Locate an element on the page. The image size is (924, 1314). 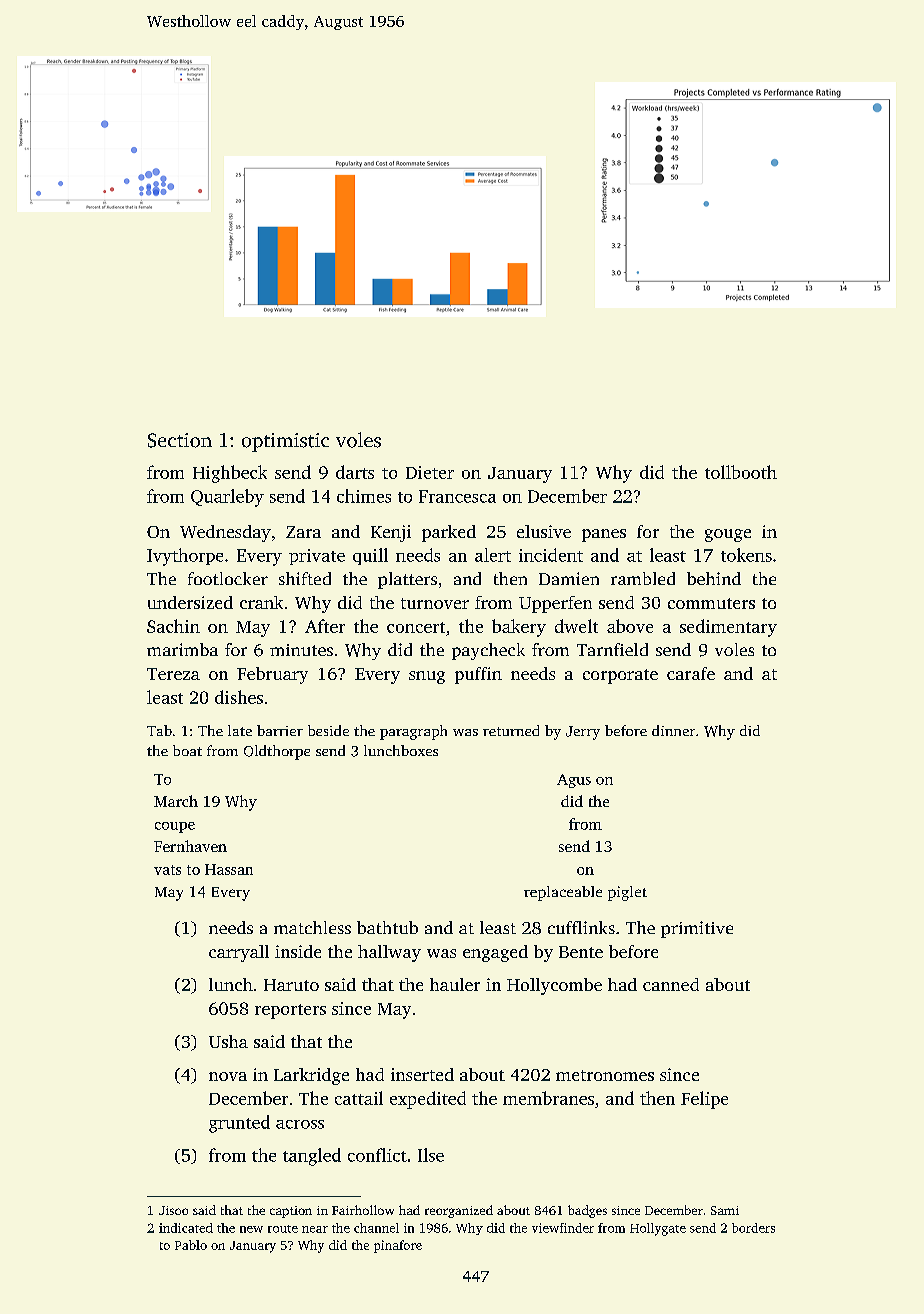
Highbeck is located at coordinates (230, 474).
